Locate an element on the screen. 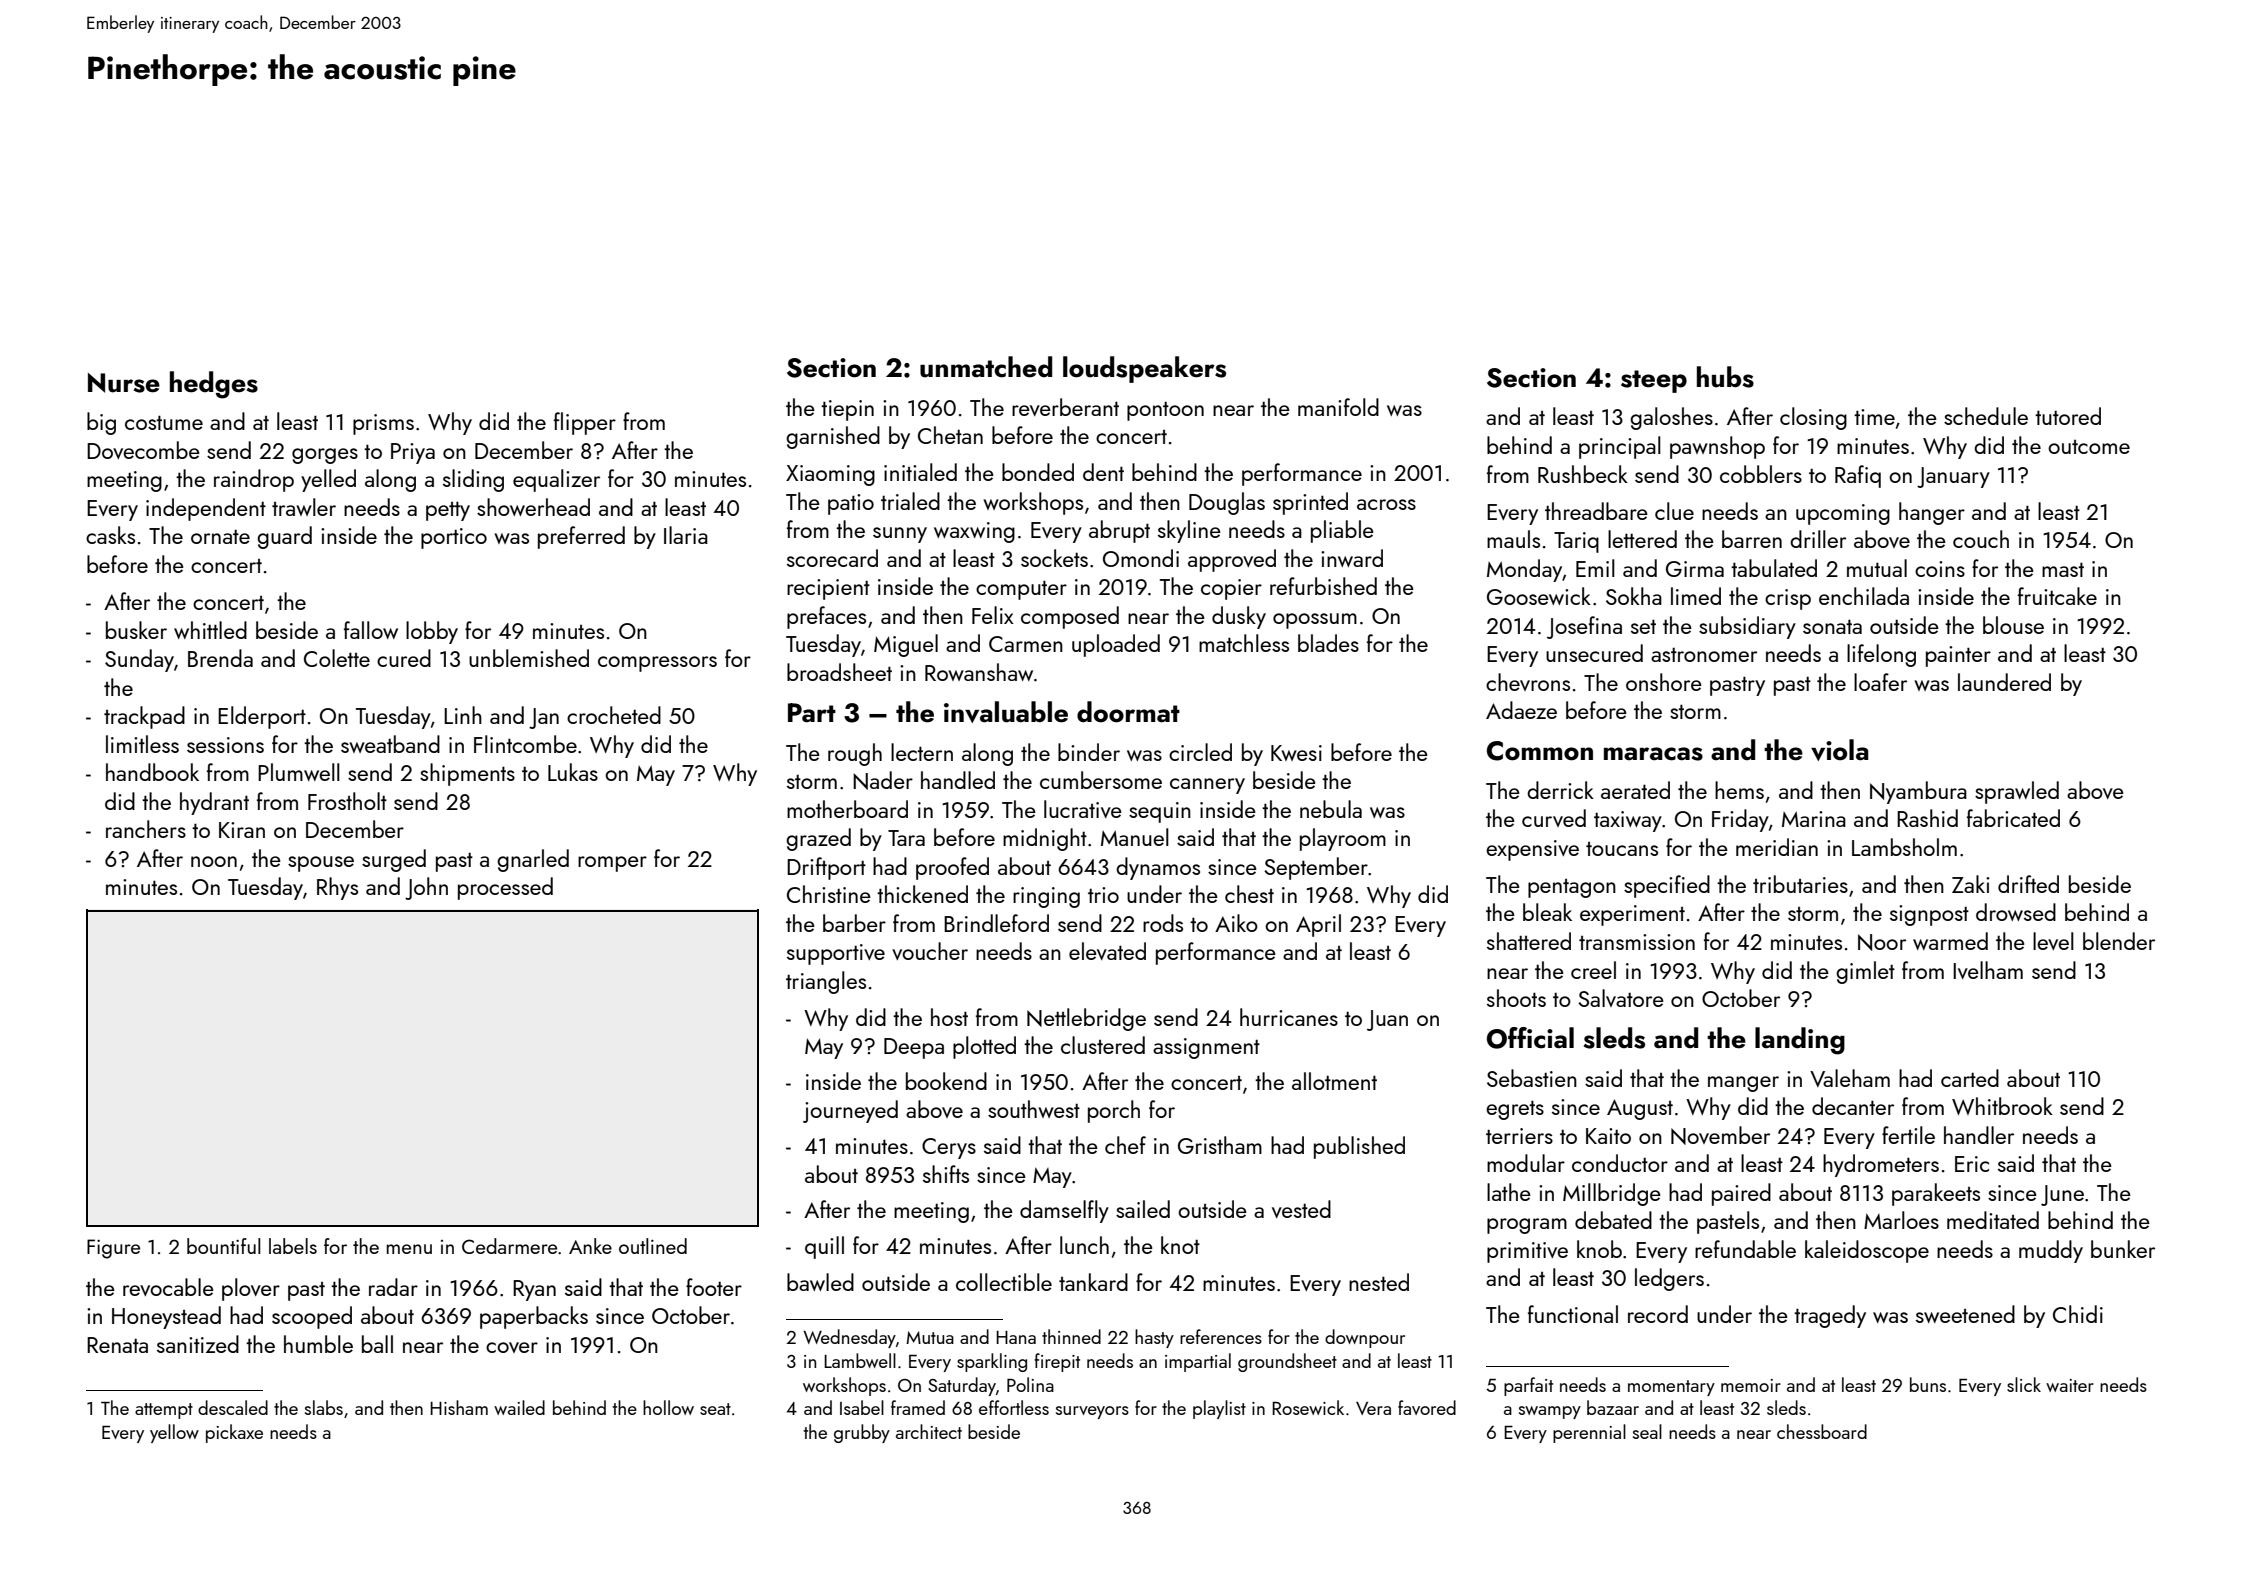  noon is located at coordinates (214, 861).
